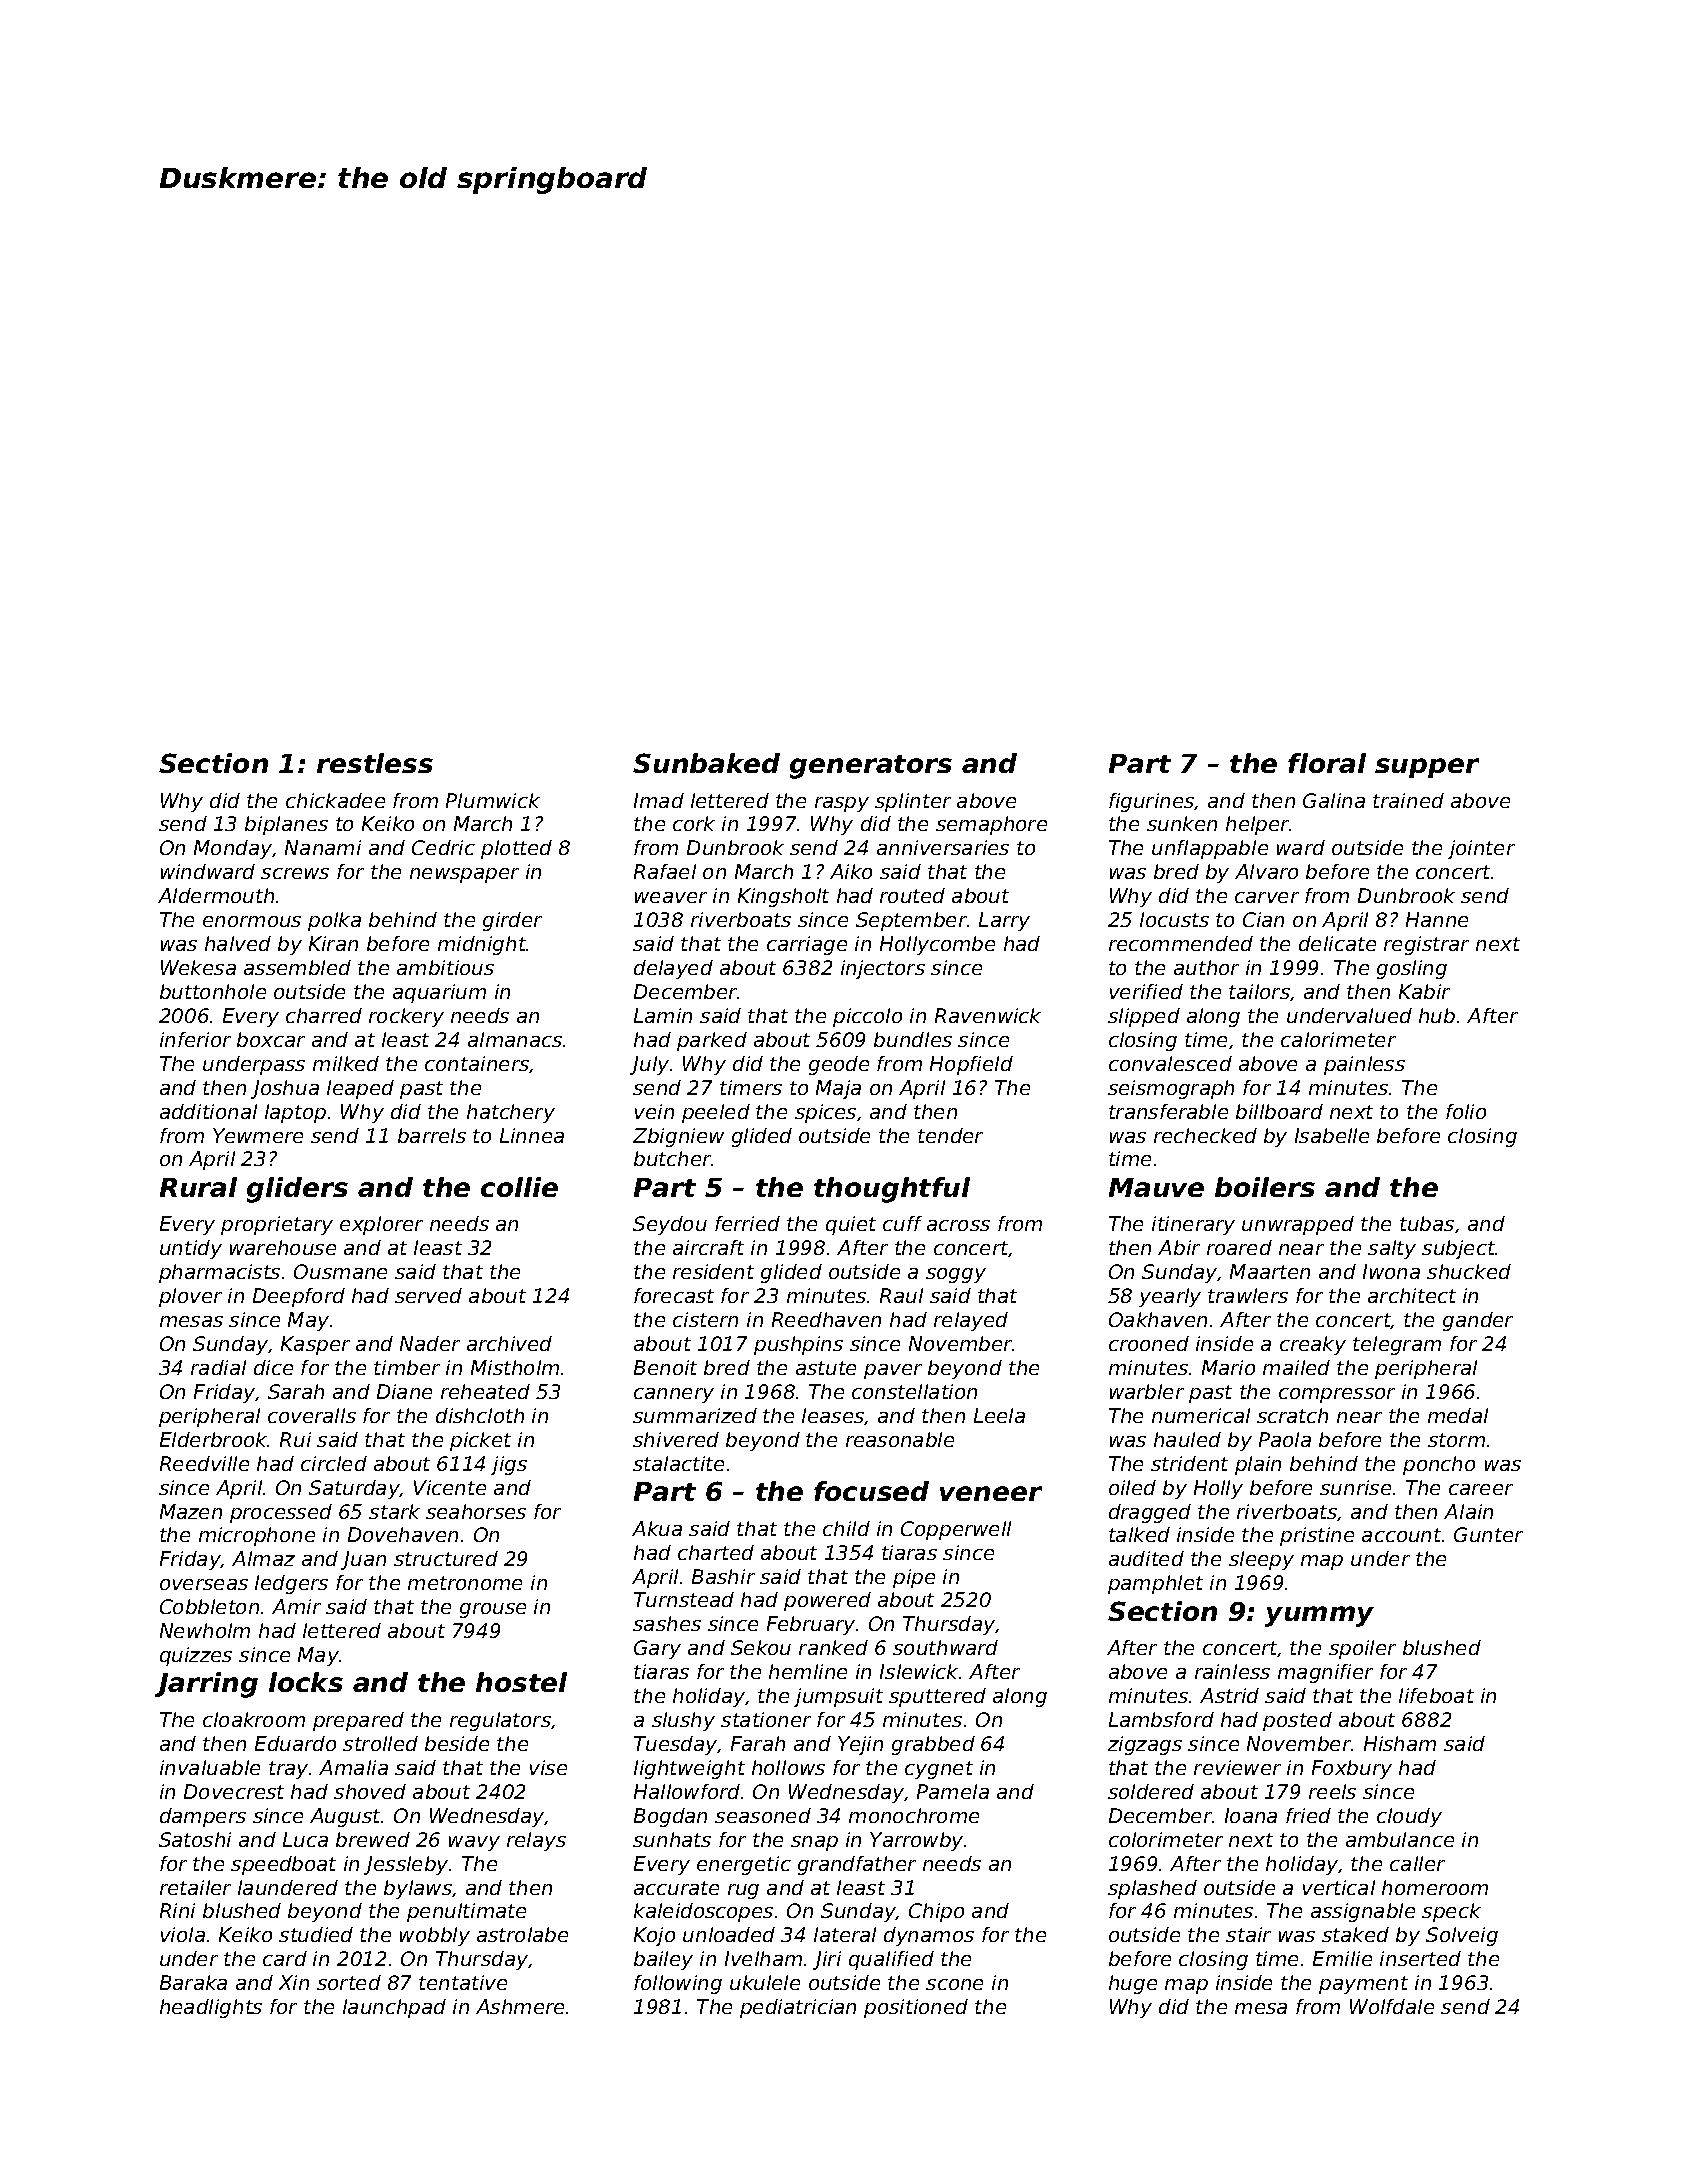 This screenshot has width=1683, height=2178. Describe the element at coordinates (394, 2008) in the screenshot. I see `launchpad` at that location.
